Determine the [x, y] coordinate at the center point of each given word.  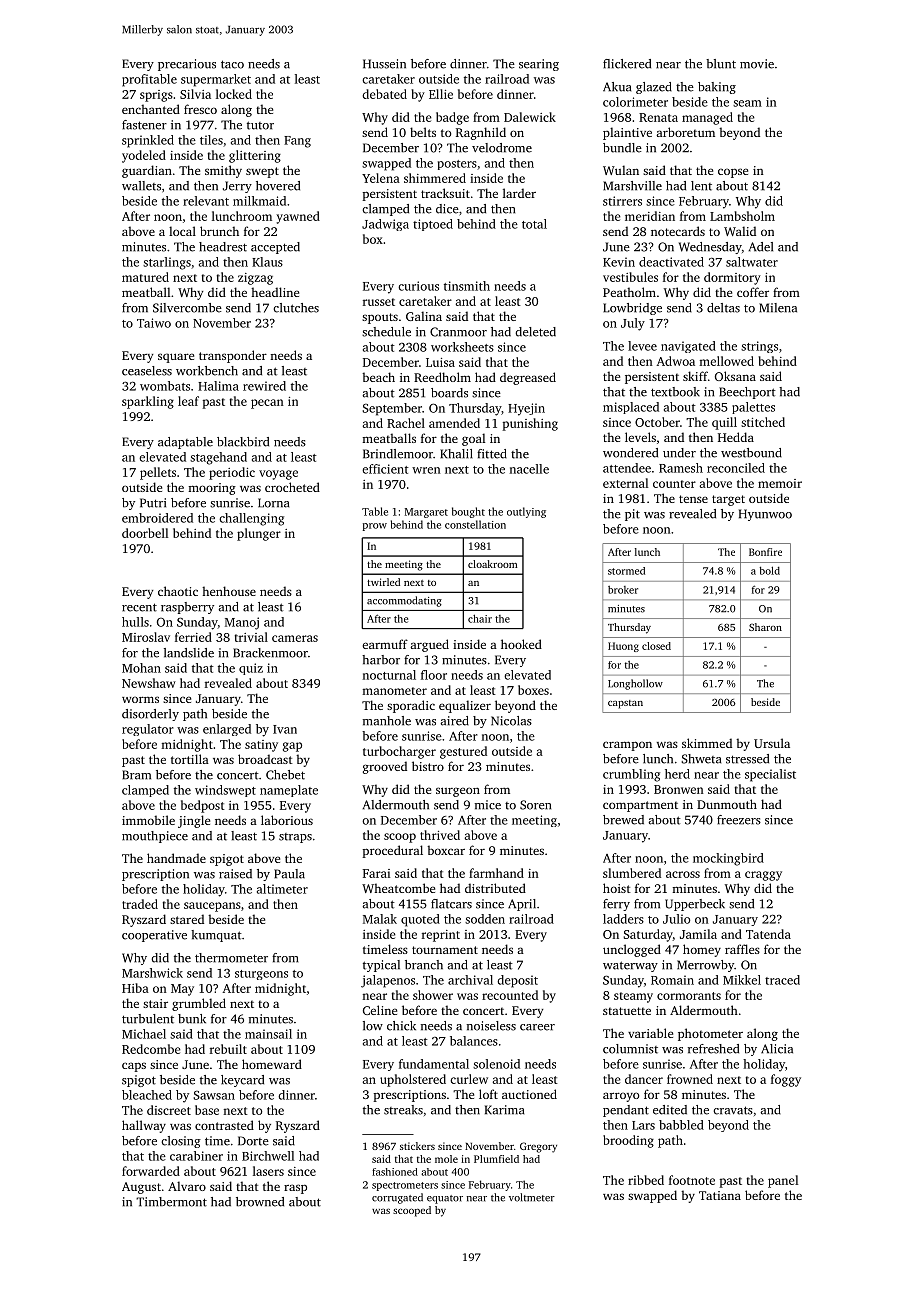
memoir [780, 483]
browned [260, 1202]
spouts [380, 318]
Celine [380, 1010]
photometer [710, 1034]
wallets [141, 186]
